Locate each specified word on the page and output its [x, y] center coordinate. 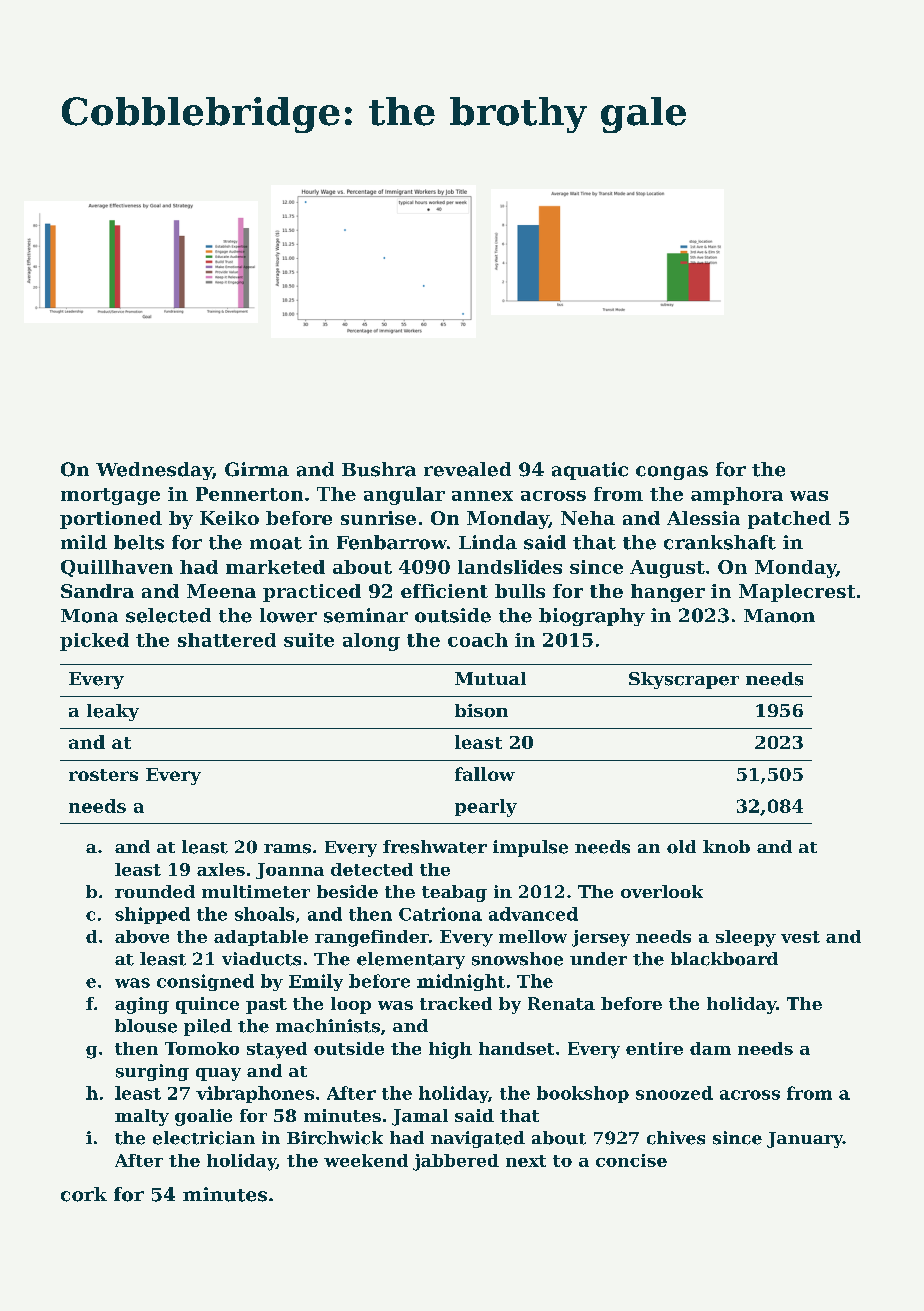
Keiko [229, 518]
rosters [103, 775]
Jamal [420, 1117]
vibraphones [255, 1094]
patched [789, 520]
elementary [411, 960]
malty [142, 1117]
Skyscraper [684, 680]
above [142, 936]
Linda [488, 542]
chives [676, 1138]
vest [800, 937]
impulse [530, 848]
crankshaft [720, 542]
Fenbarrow [392, 542]
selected [168, 615]
